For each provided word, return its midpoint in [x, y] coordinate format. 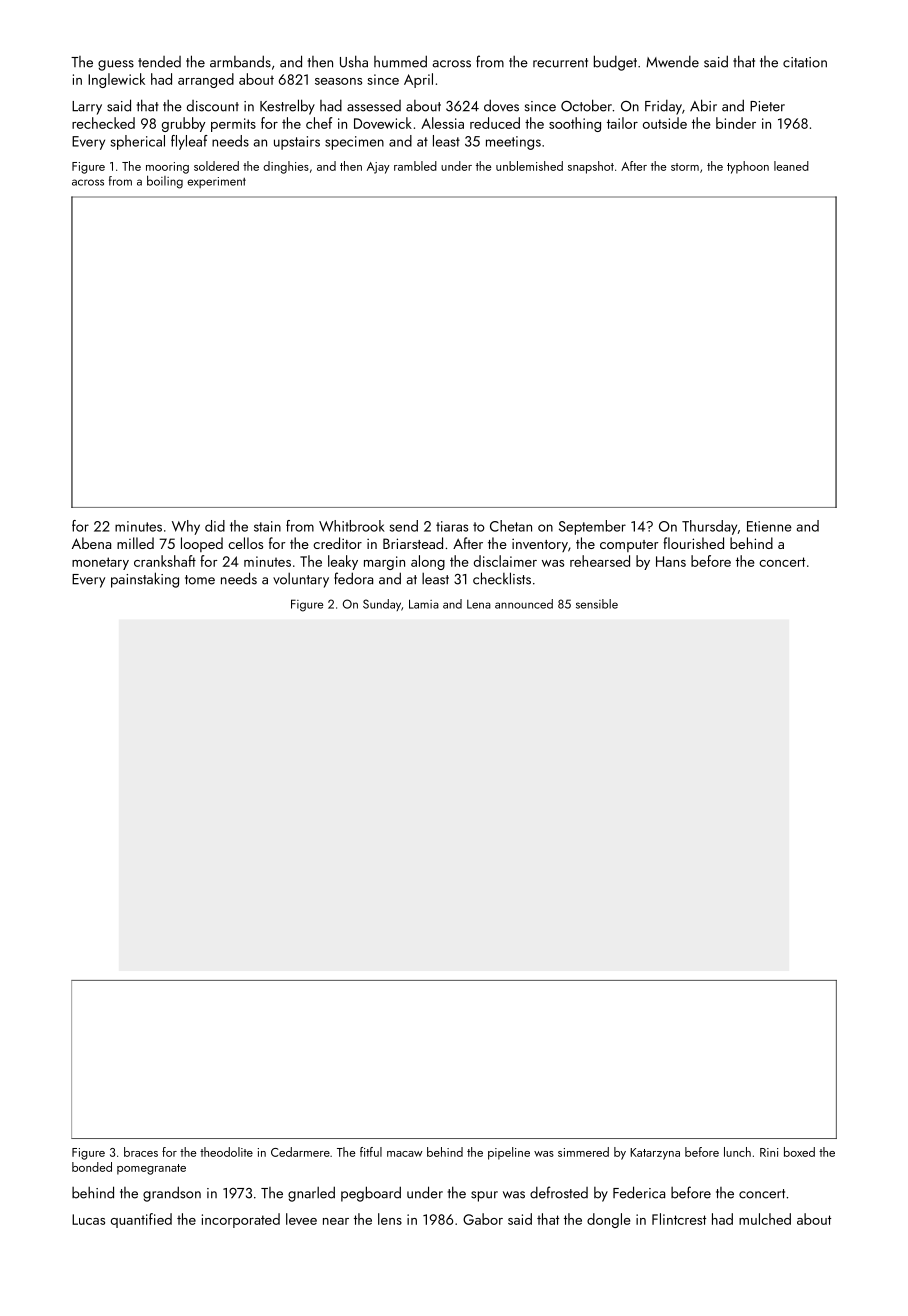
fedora [353, 578]
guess [116, 65]
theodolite [226, 1152]
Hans [671, 561]
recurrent [560, 63]
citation [805, 62]
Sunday [382, 605]
